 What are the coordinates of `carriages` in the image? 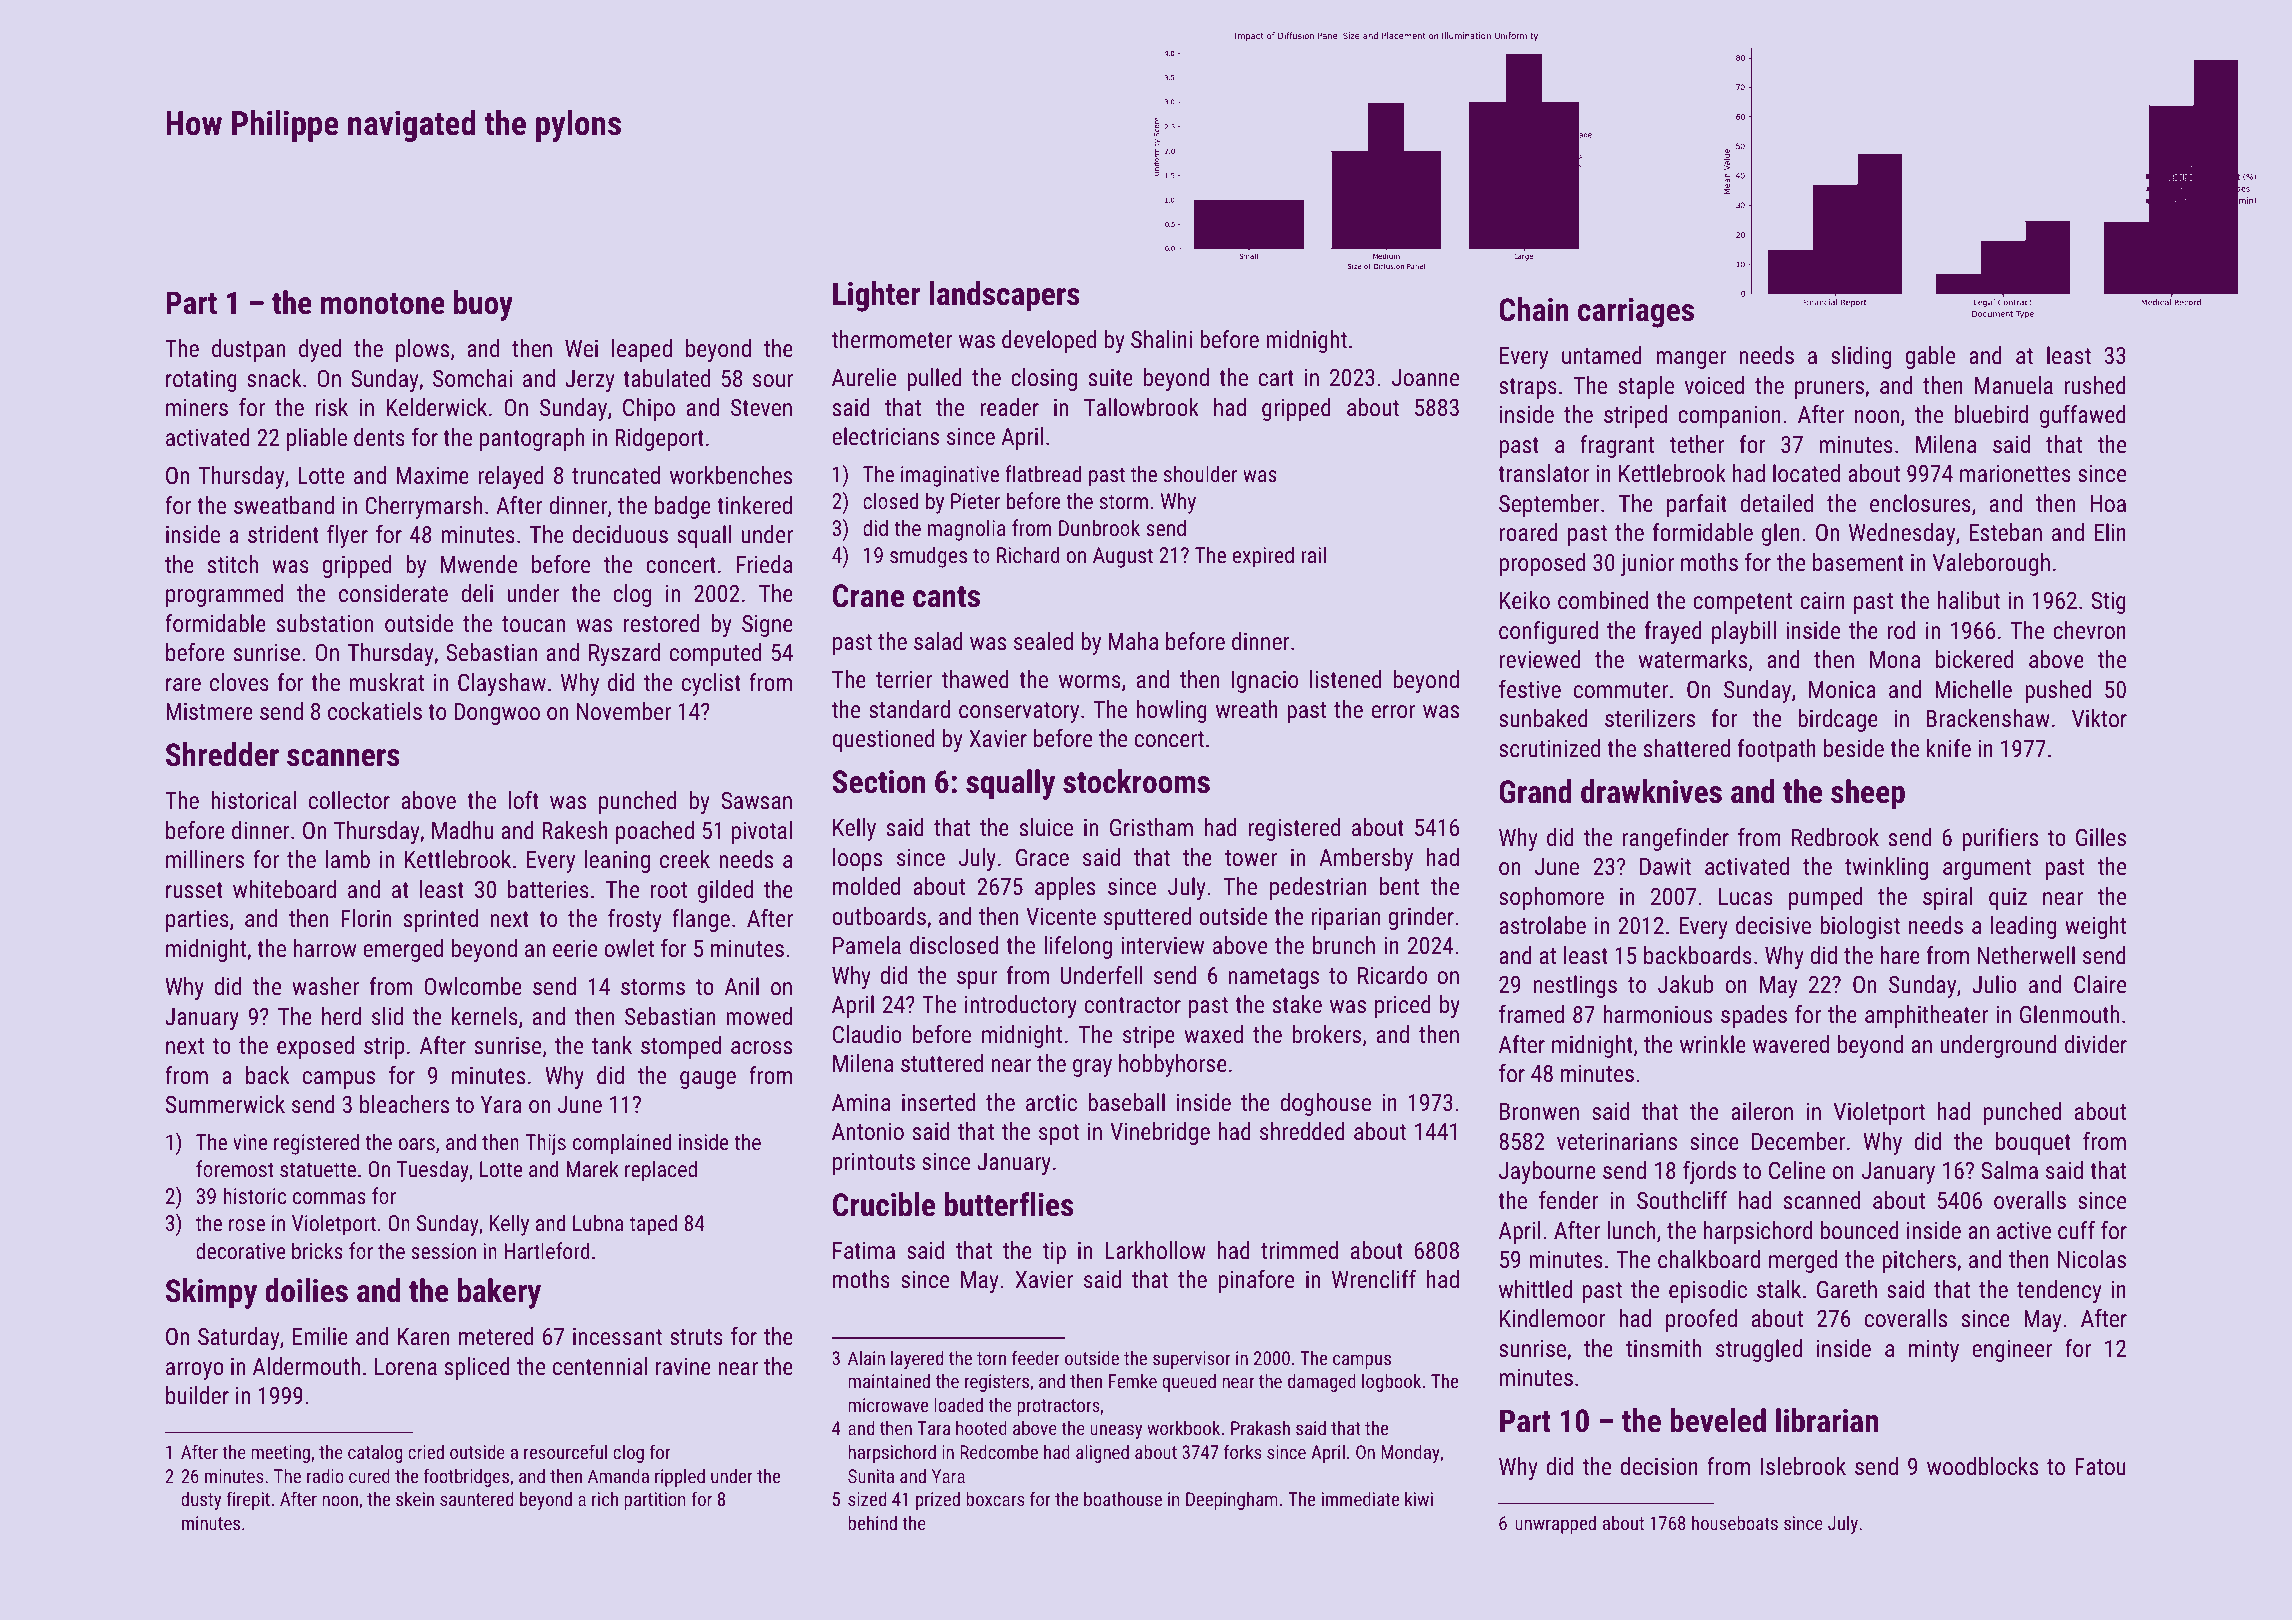 It's located at (1636, 313).
